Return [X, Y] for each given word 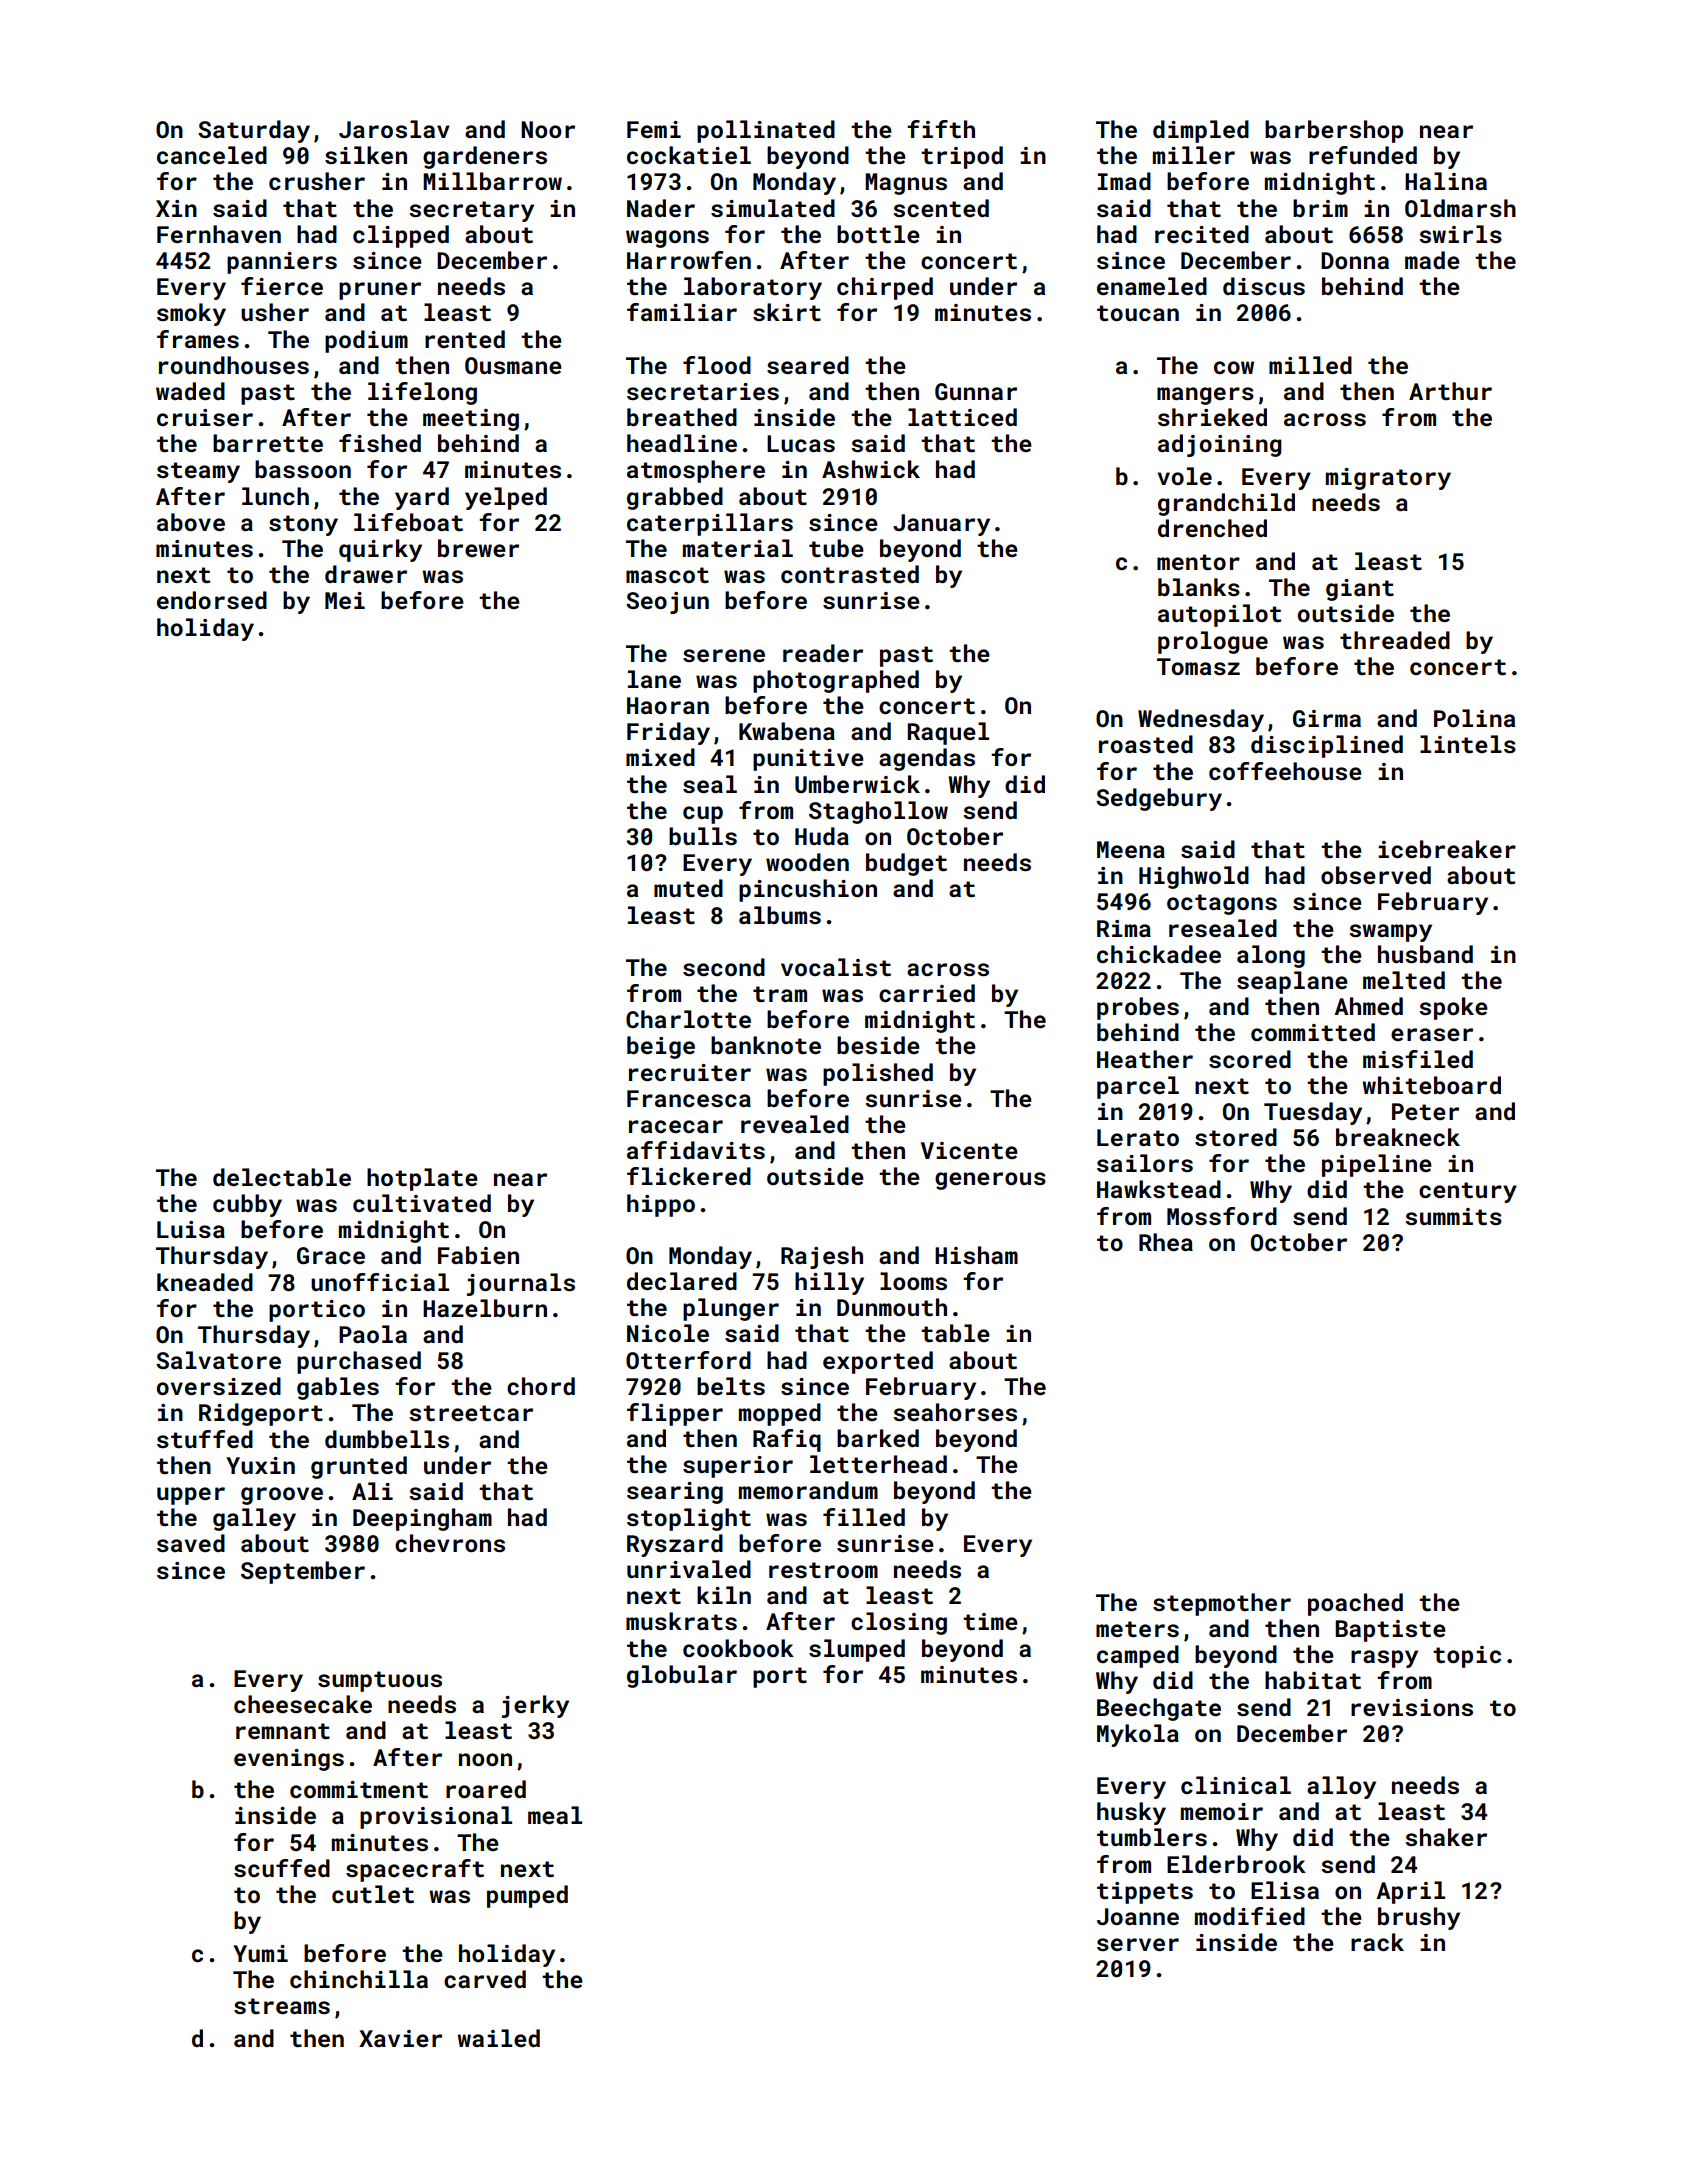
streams [282, 2006]
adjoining [1220, 445]
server [1138, 1944]
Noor [548, 129]
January [941, 525]
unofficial [380, 1282]
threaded [1395, 640]
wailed [498, 2038]
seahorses [955, 1412]
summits [1453, 1216]
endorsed [212, 600]
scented [941, 208]
